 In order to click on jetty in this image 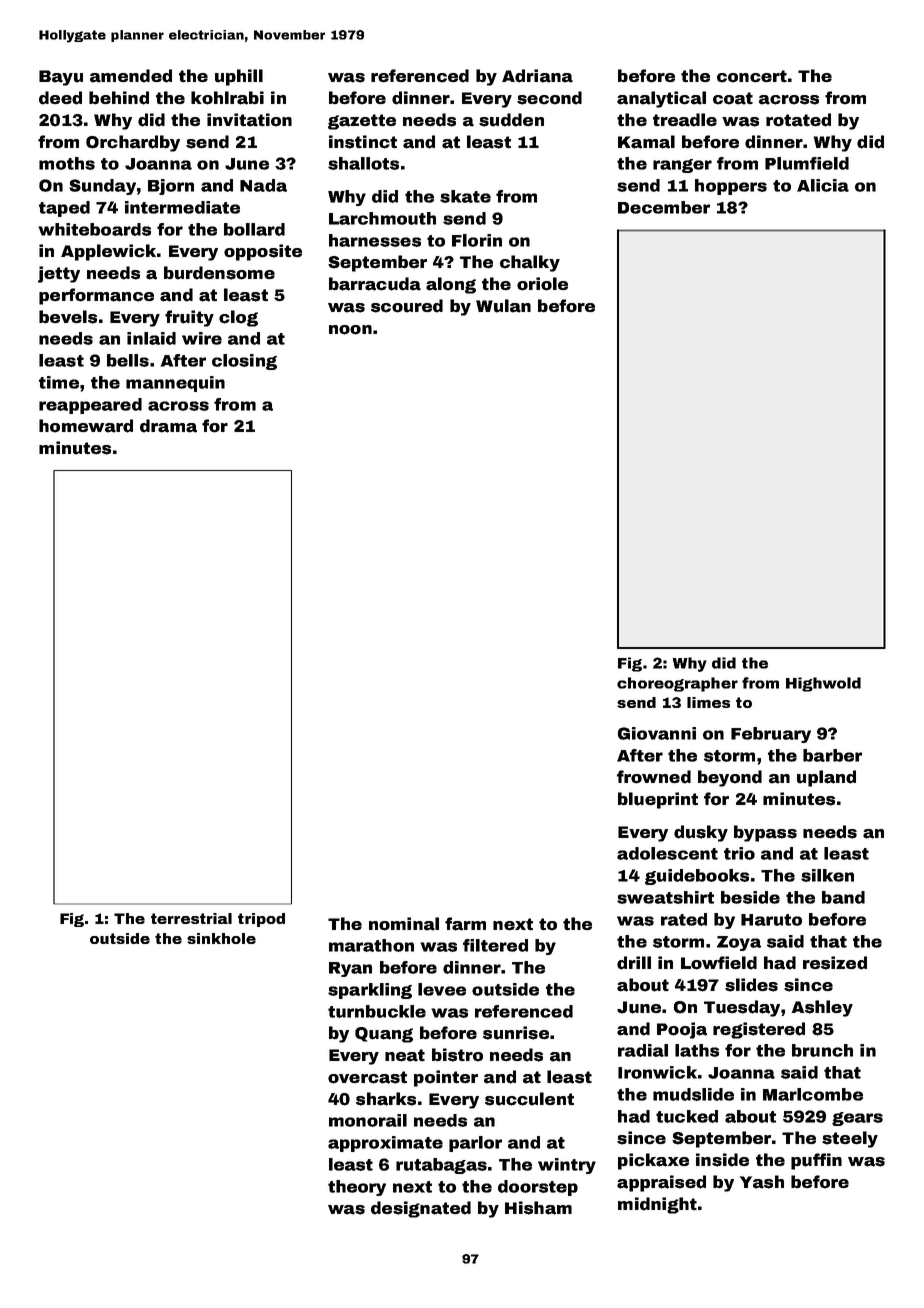, I will do `click(59, 274)`.
